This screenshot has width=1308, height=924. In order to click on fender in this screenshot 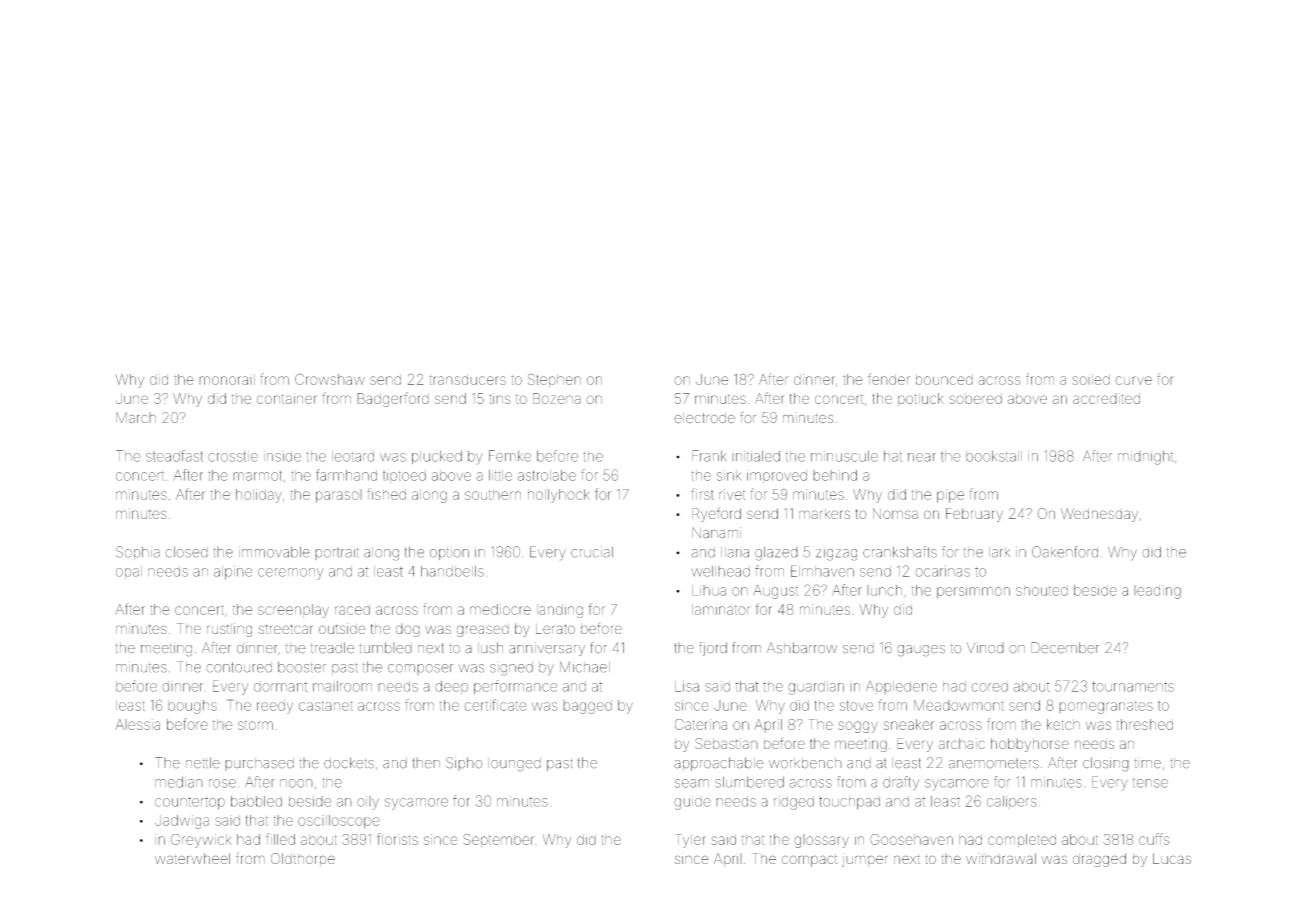, I will do `click(889, 379)`.
